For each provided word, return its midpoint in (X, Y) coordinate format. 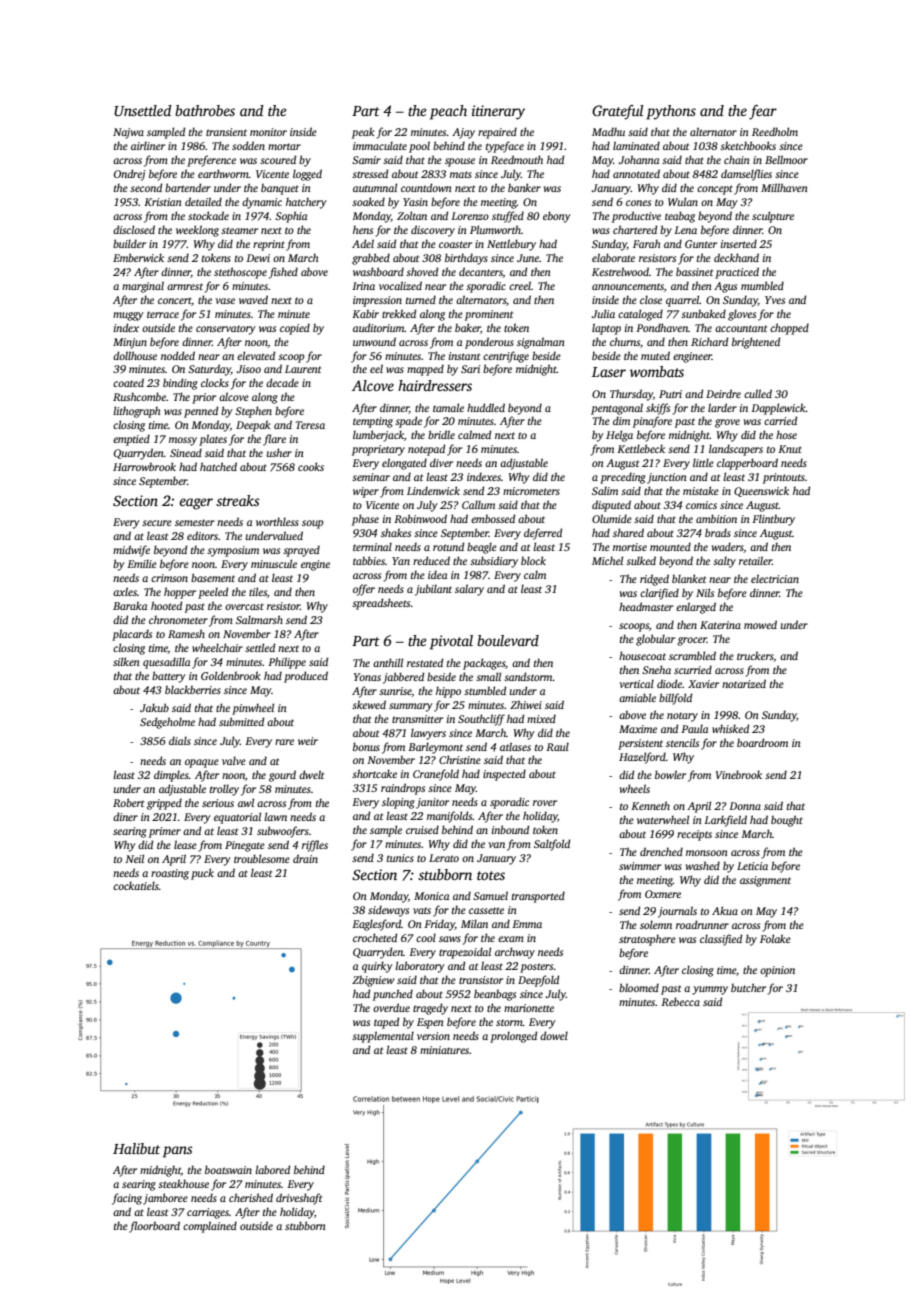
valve (234, 760)
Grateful (617, 112)
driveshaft (299, 1199)
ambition (716, 518)
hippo (448, 692)
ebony (557, 217)
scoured (278, 159)
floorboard (154, 1227)
